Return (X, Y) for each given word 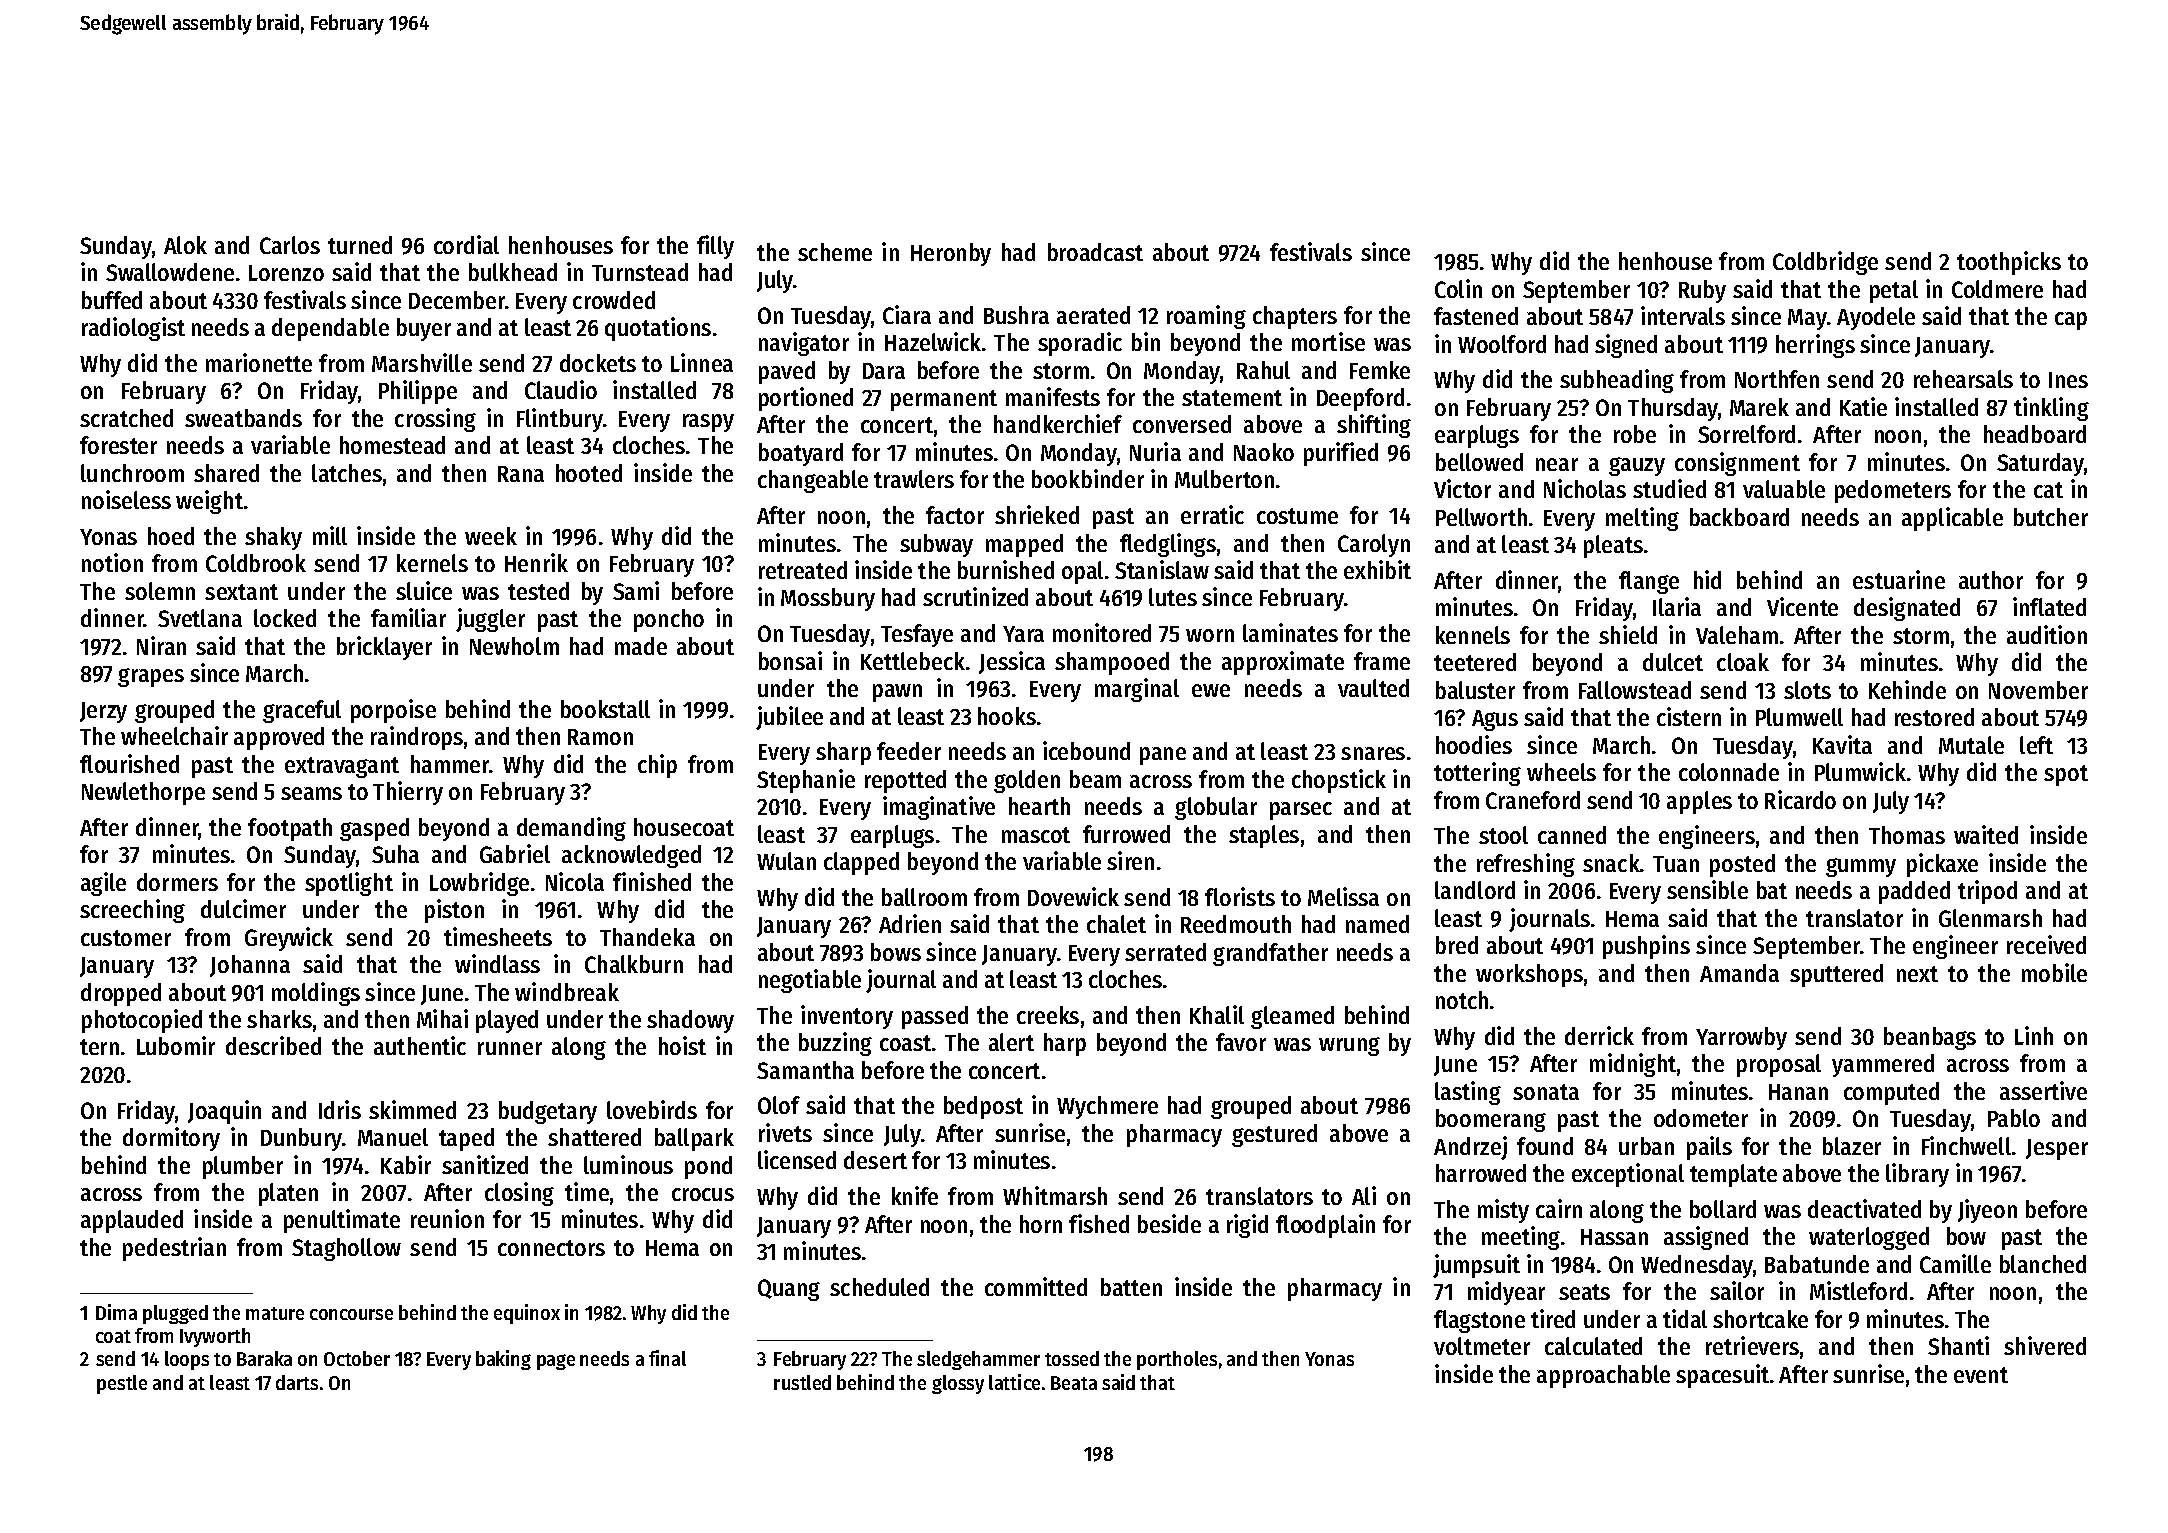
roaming (1206, 317)
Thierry (408, 793)
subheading (1617, 381)
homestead (392, 445)
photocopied (142, 1021)
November (2038, 690)
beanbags (1930, 1038)
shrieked (1037, 514)
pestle (122, 1384)
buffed (112, 300)
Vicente (1802, 606)
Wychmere (1107, 1107)
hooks (1007, 716)
